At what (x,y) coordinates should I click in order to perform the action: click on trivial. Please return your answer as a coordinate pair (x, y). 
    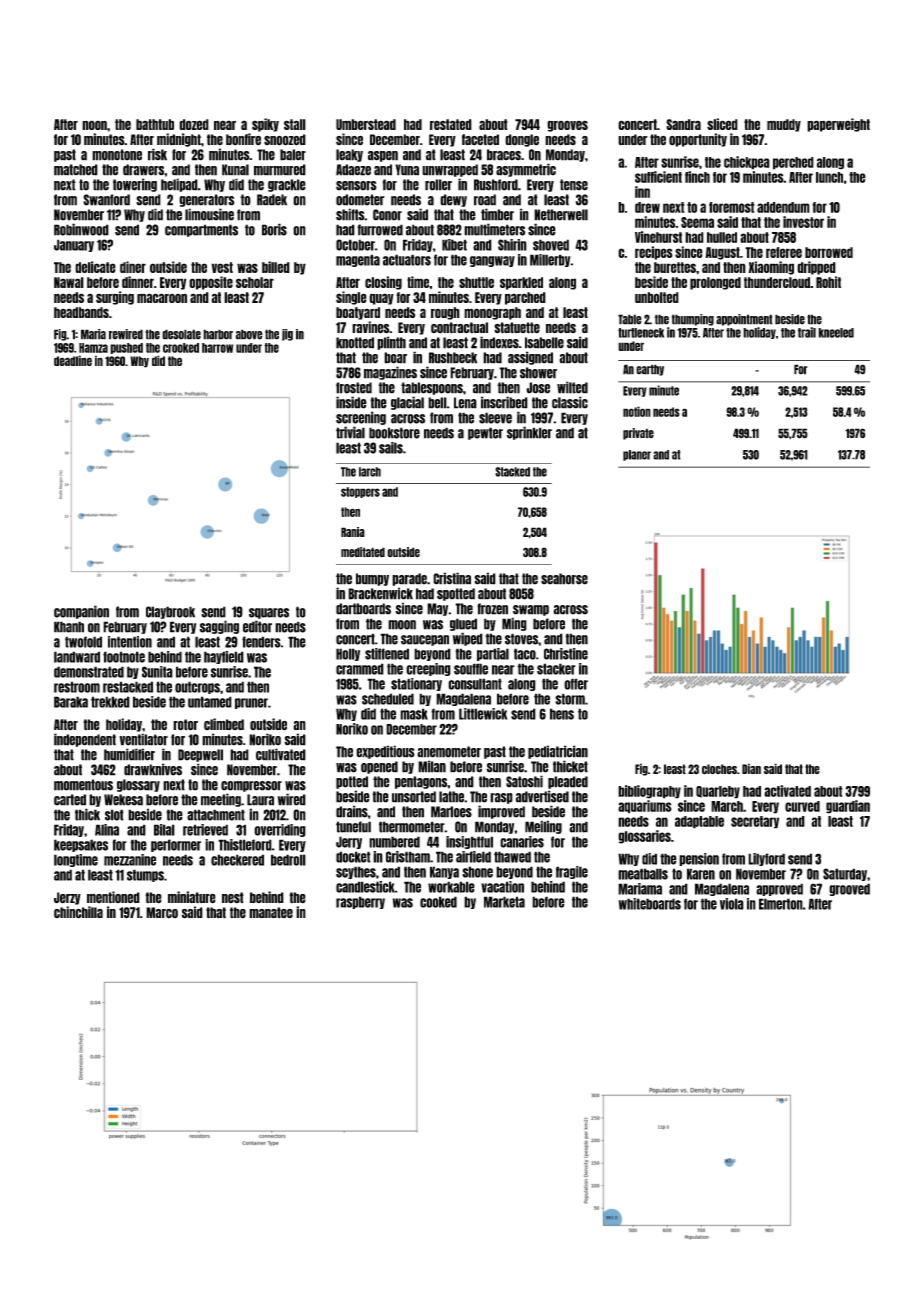
    Looking at the image, I should click on (350, 432).
